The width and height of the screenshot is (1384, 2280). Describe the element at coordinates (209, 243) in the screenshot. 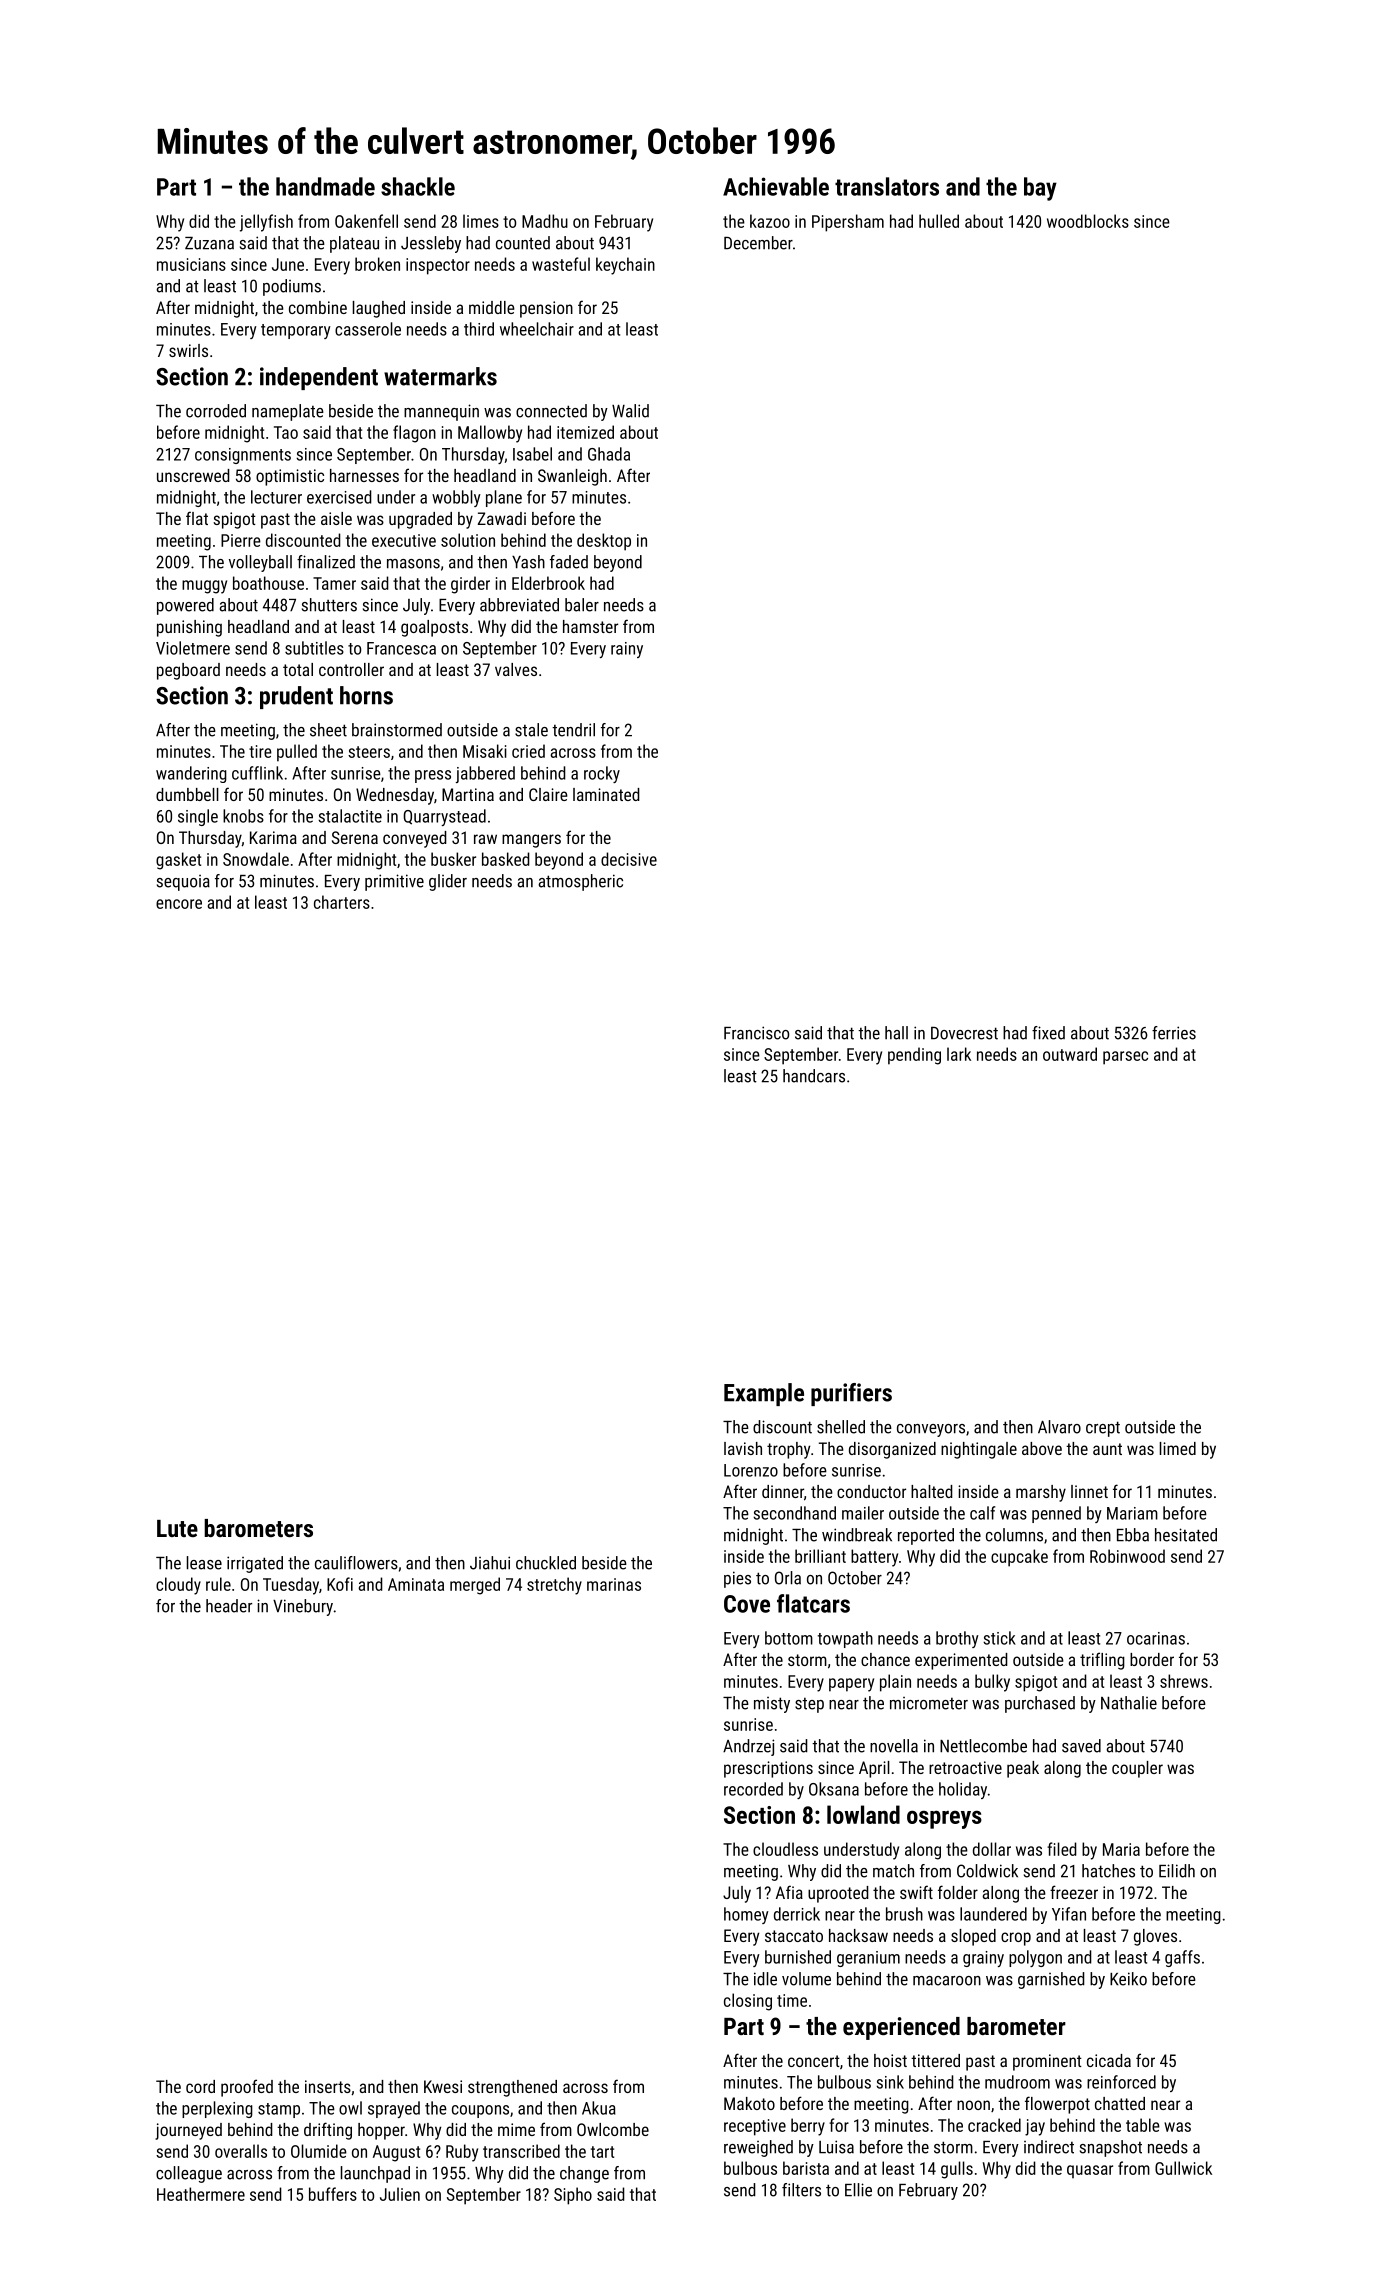

I see `Zuzana` at that location.
